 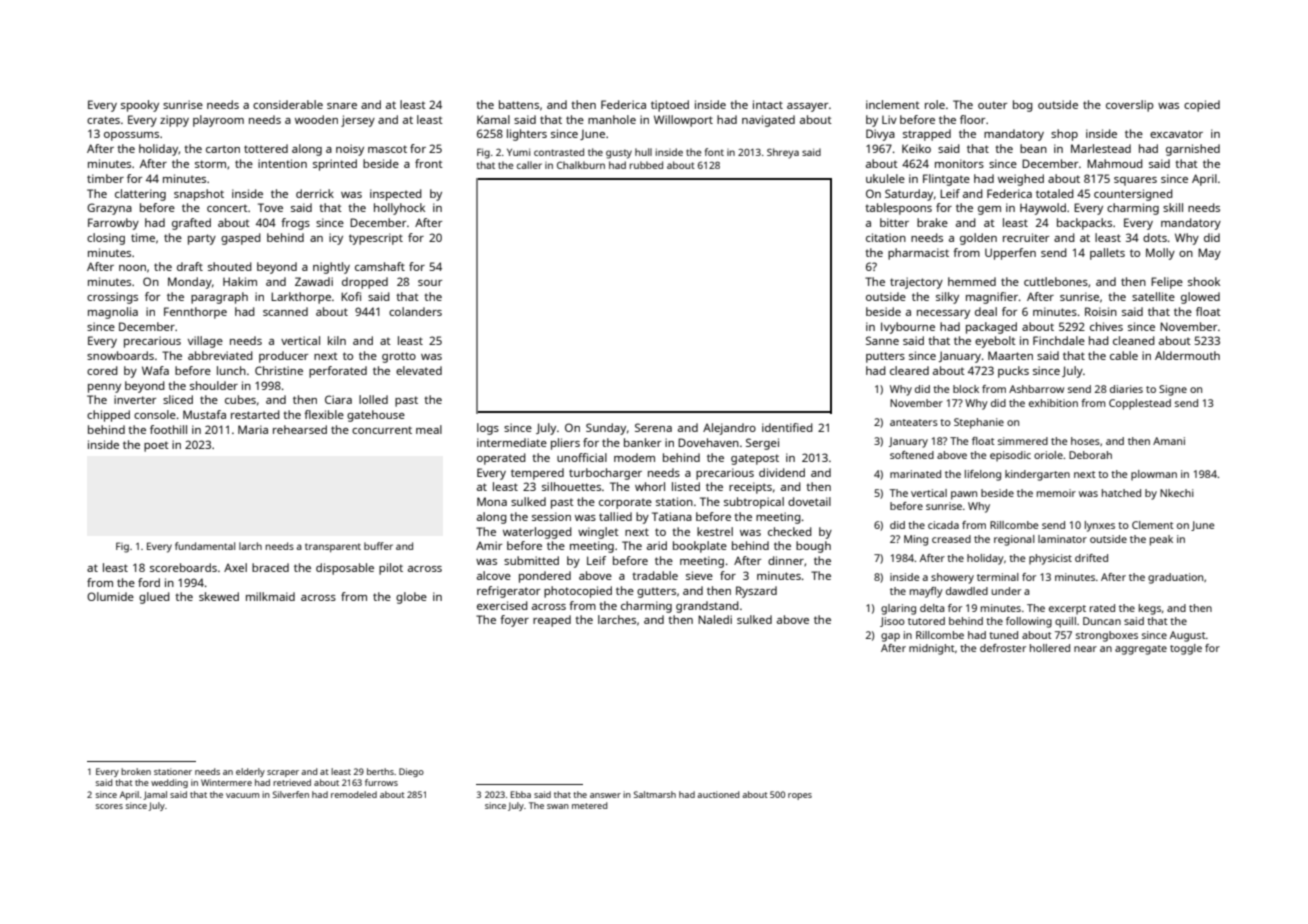 What do you see at coordinates (787, 427) in the image?
I see `identified` at bounding box center [787, 427].
